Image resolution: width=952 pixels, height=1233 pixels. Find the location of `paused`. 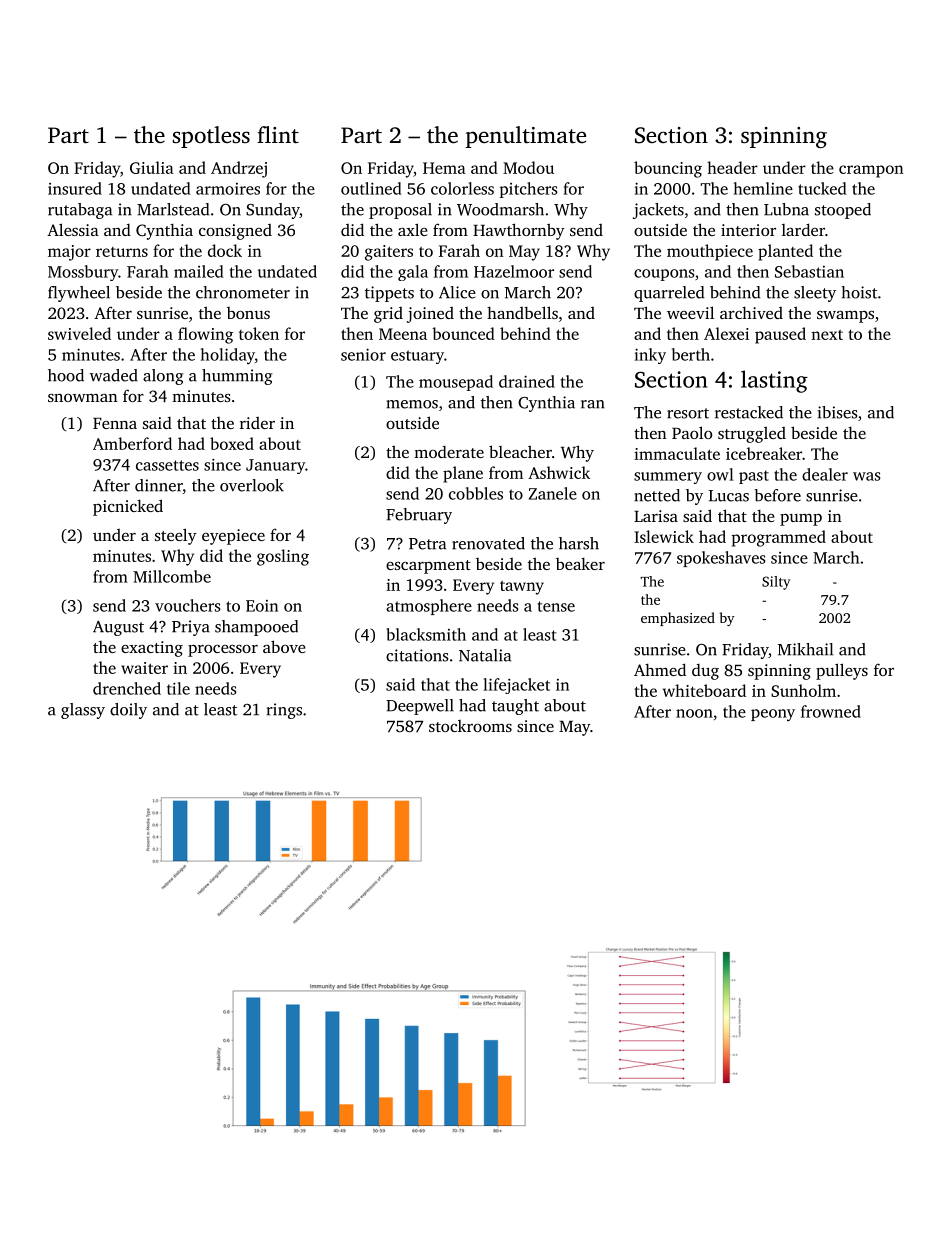

paused is located at coordinates (780, 335).
